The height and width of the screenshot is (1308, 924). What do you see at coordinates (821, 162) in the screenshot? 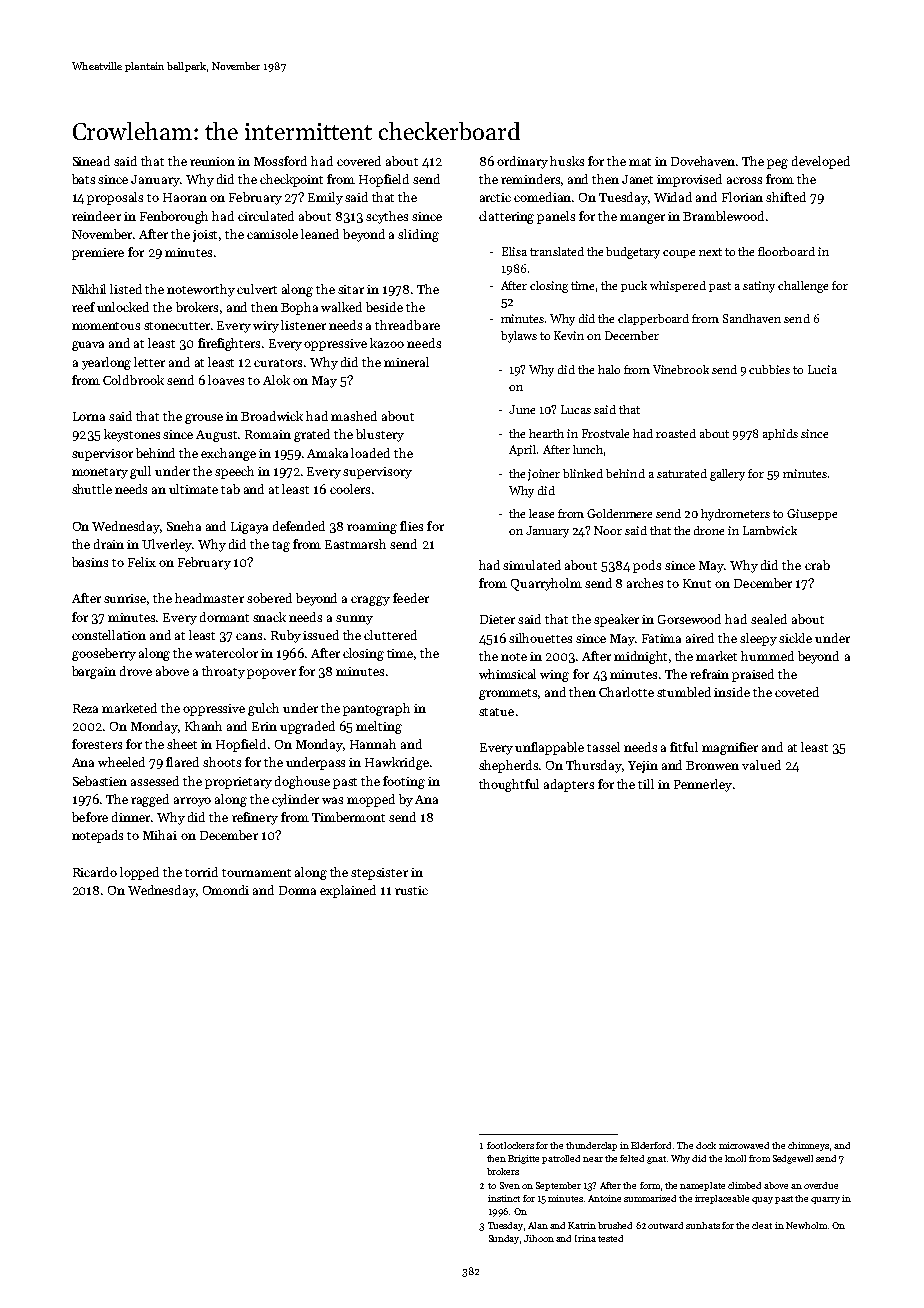
I see `developed` at bounding box center [821, 162].
